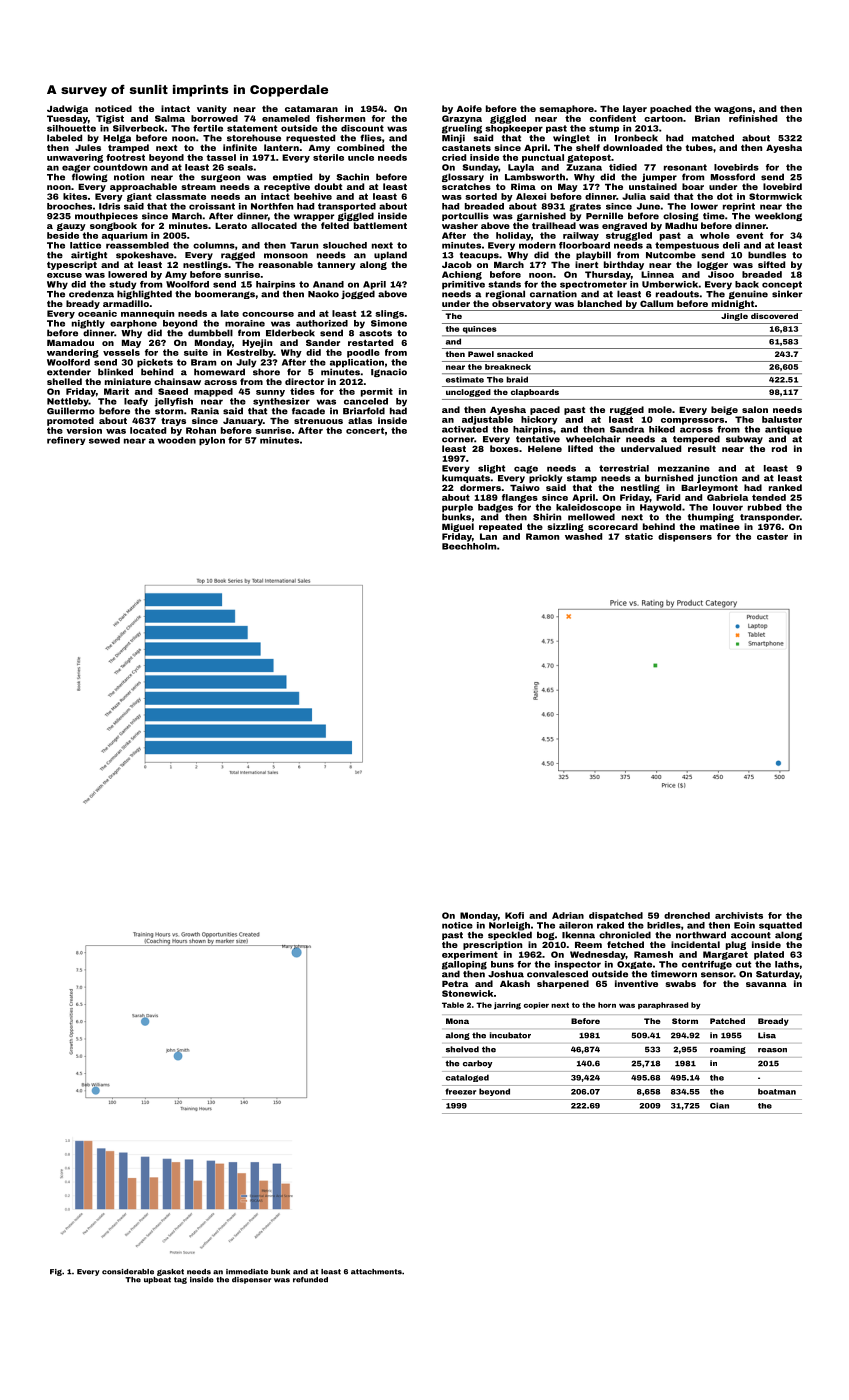  What do you see at coordinates (231, 226) in the screenshot?
I see `Lerato` at bounding box center [231, 226].
